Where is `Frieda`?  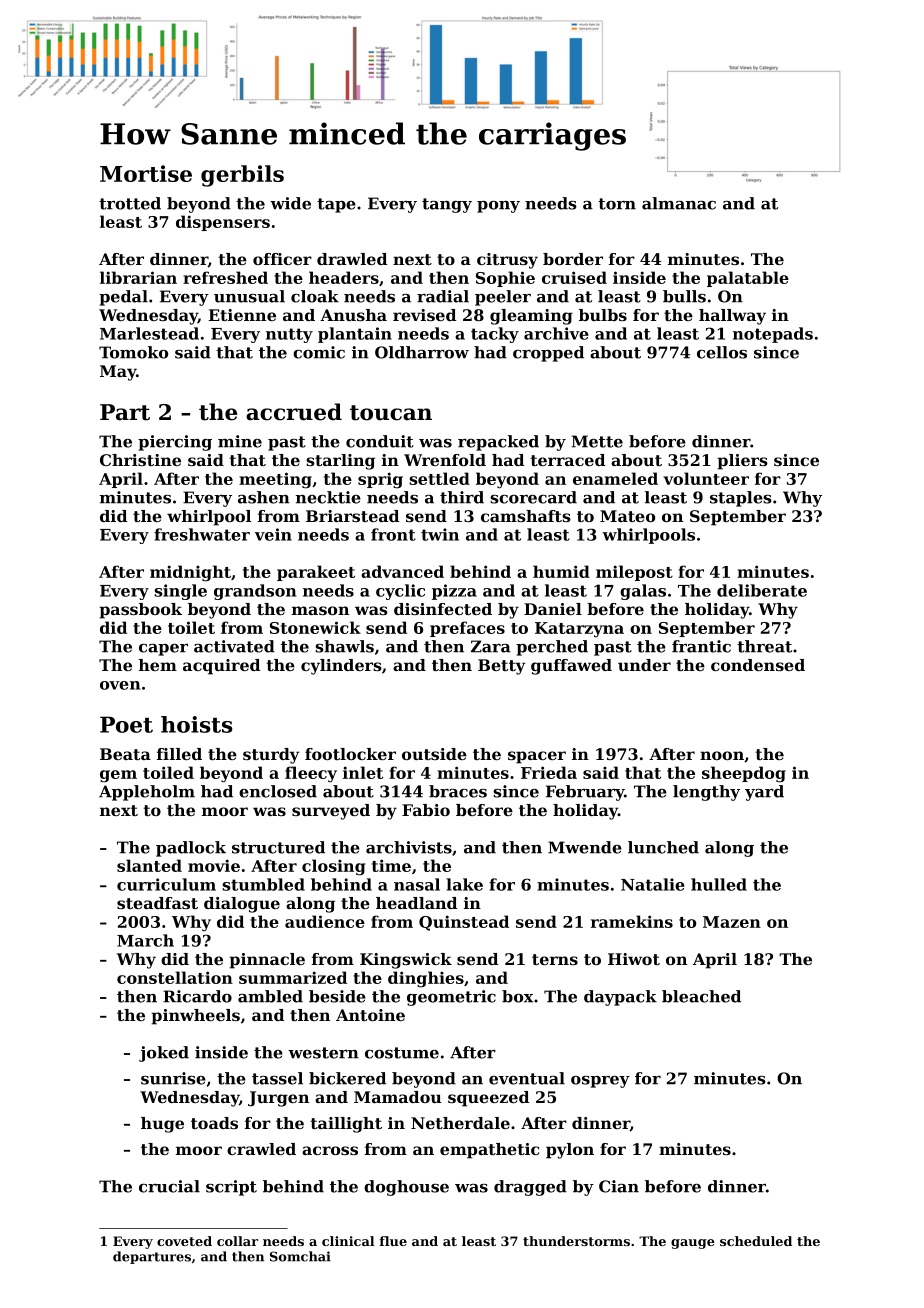 Frieda is located at coordinates (549, 772).
